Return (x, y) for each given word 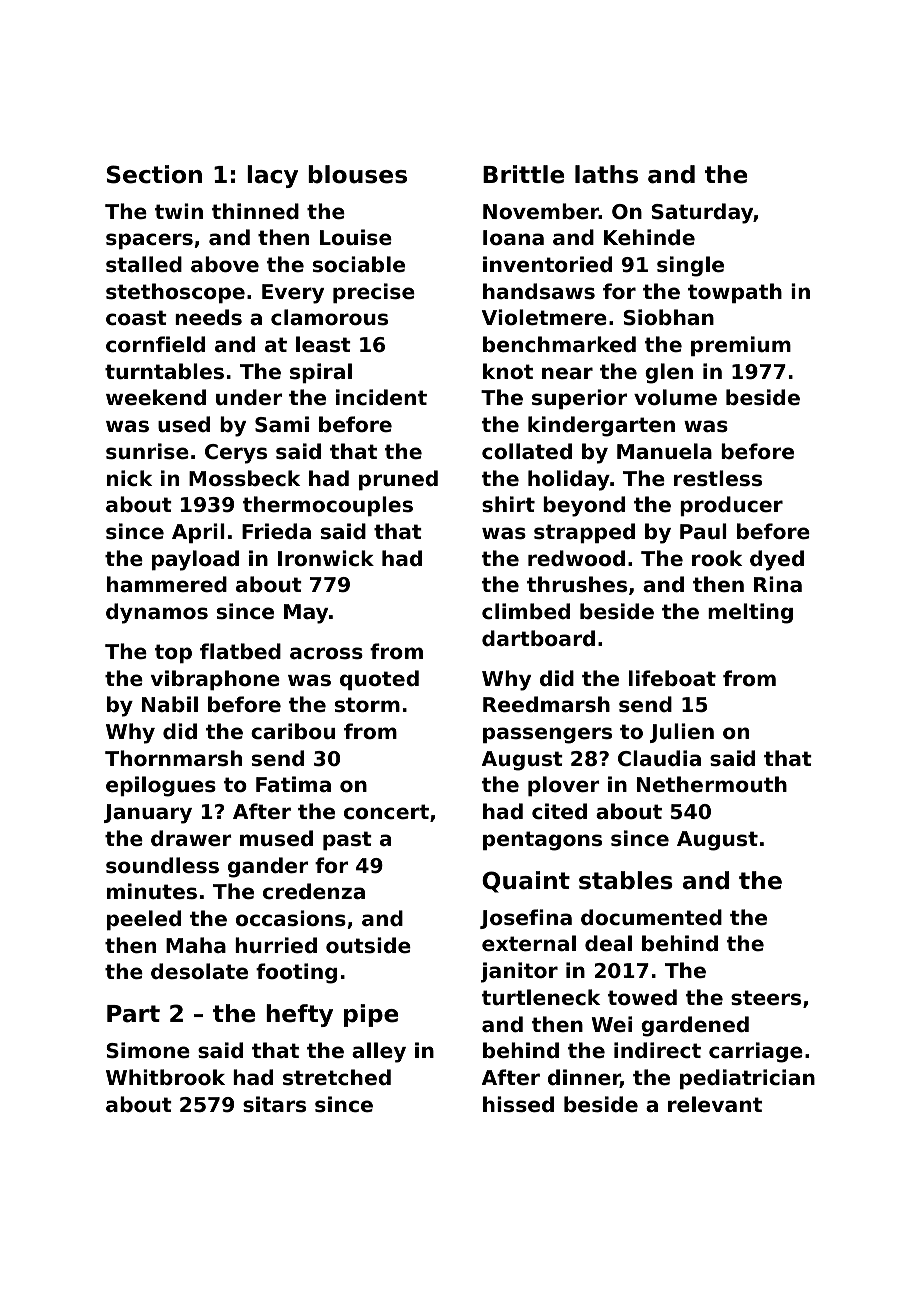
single (690, 266)
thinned (255, 211)
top (173, 653)
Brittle (523, 174)
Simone (148, 1050)
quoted (379, 680)
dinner (584, 1078)
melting (750, 613)
